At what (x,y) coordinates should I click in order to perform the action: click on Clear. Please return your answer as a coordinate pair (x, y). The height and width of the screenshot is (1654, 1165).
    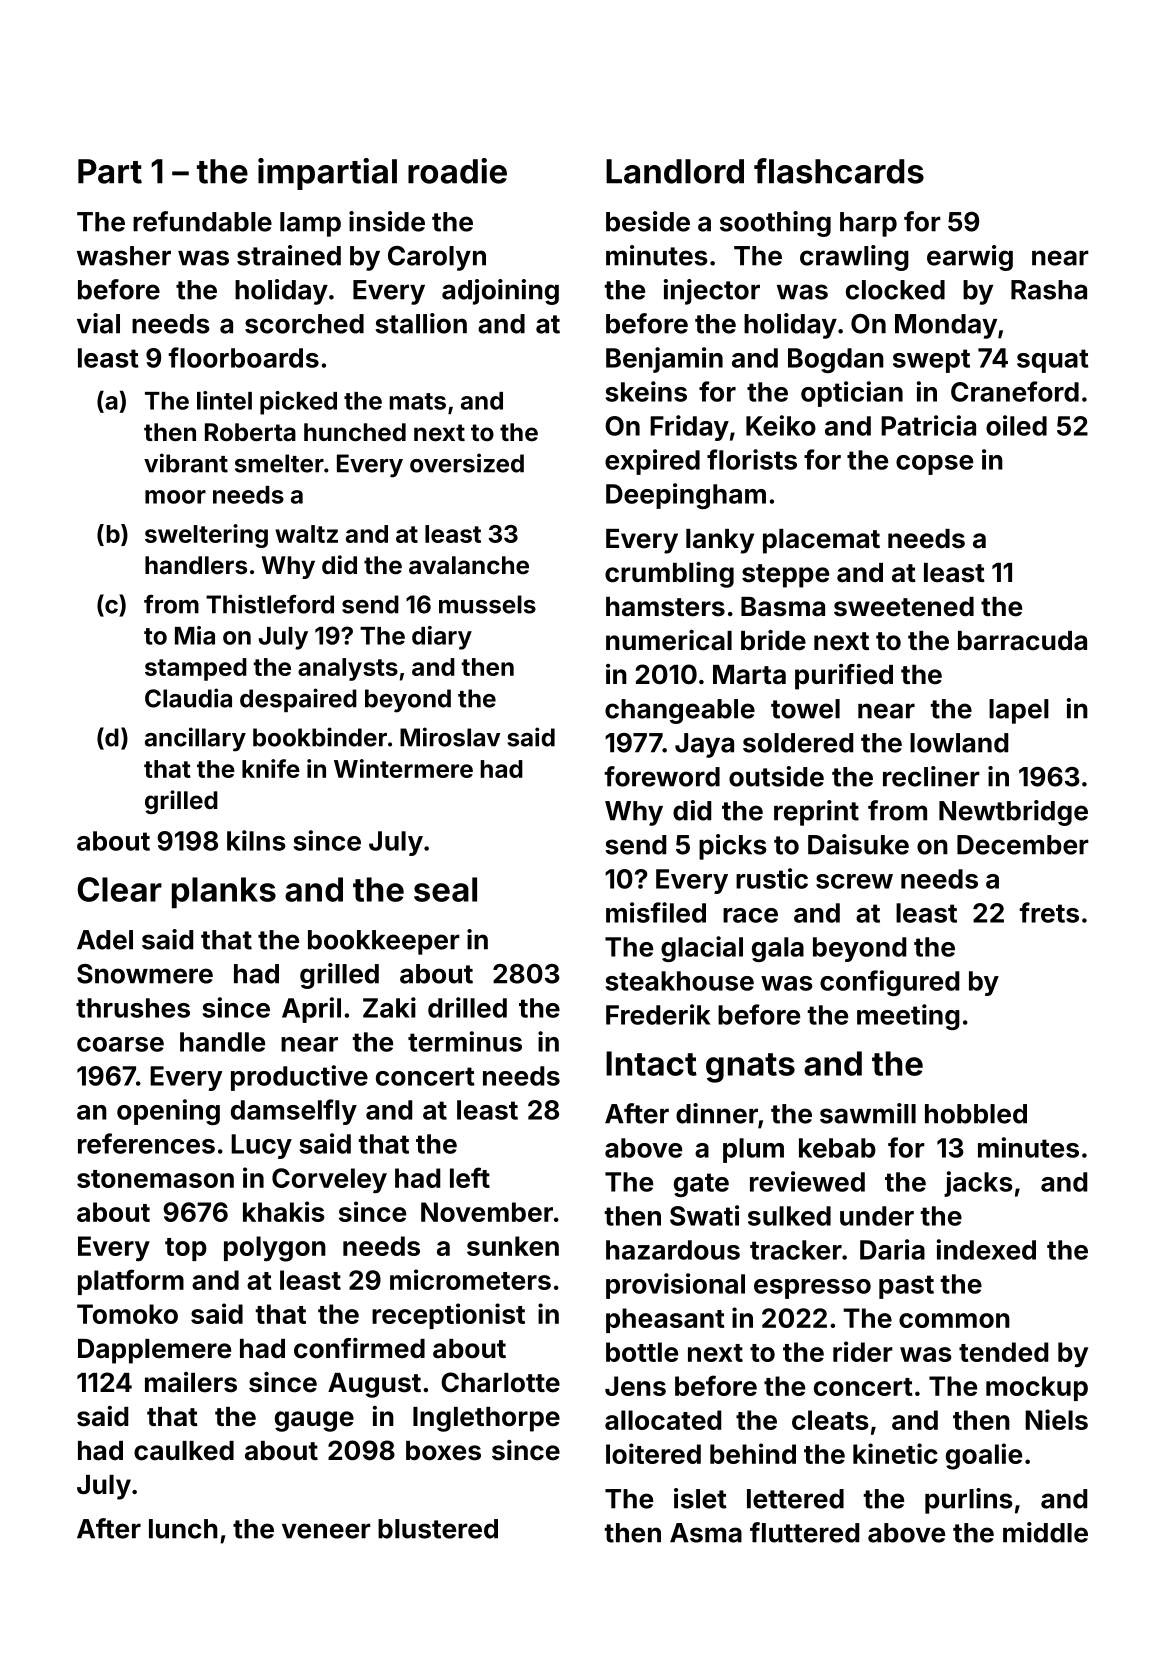
    Looking at the image, I should click on (120, 889).
